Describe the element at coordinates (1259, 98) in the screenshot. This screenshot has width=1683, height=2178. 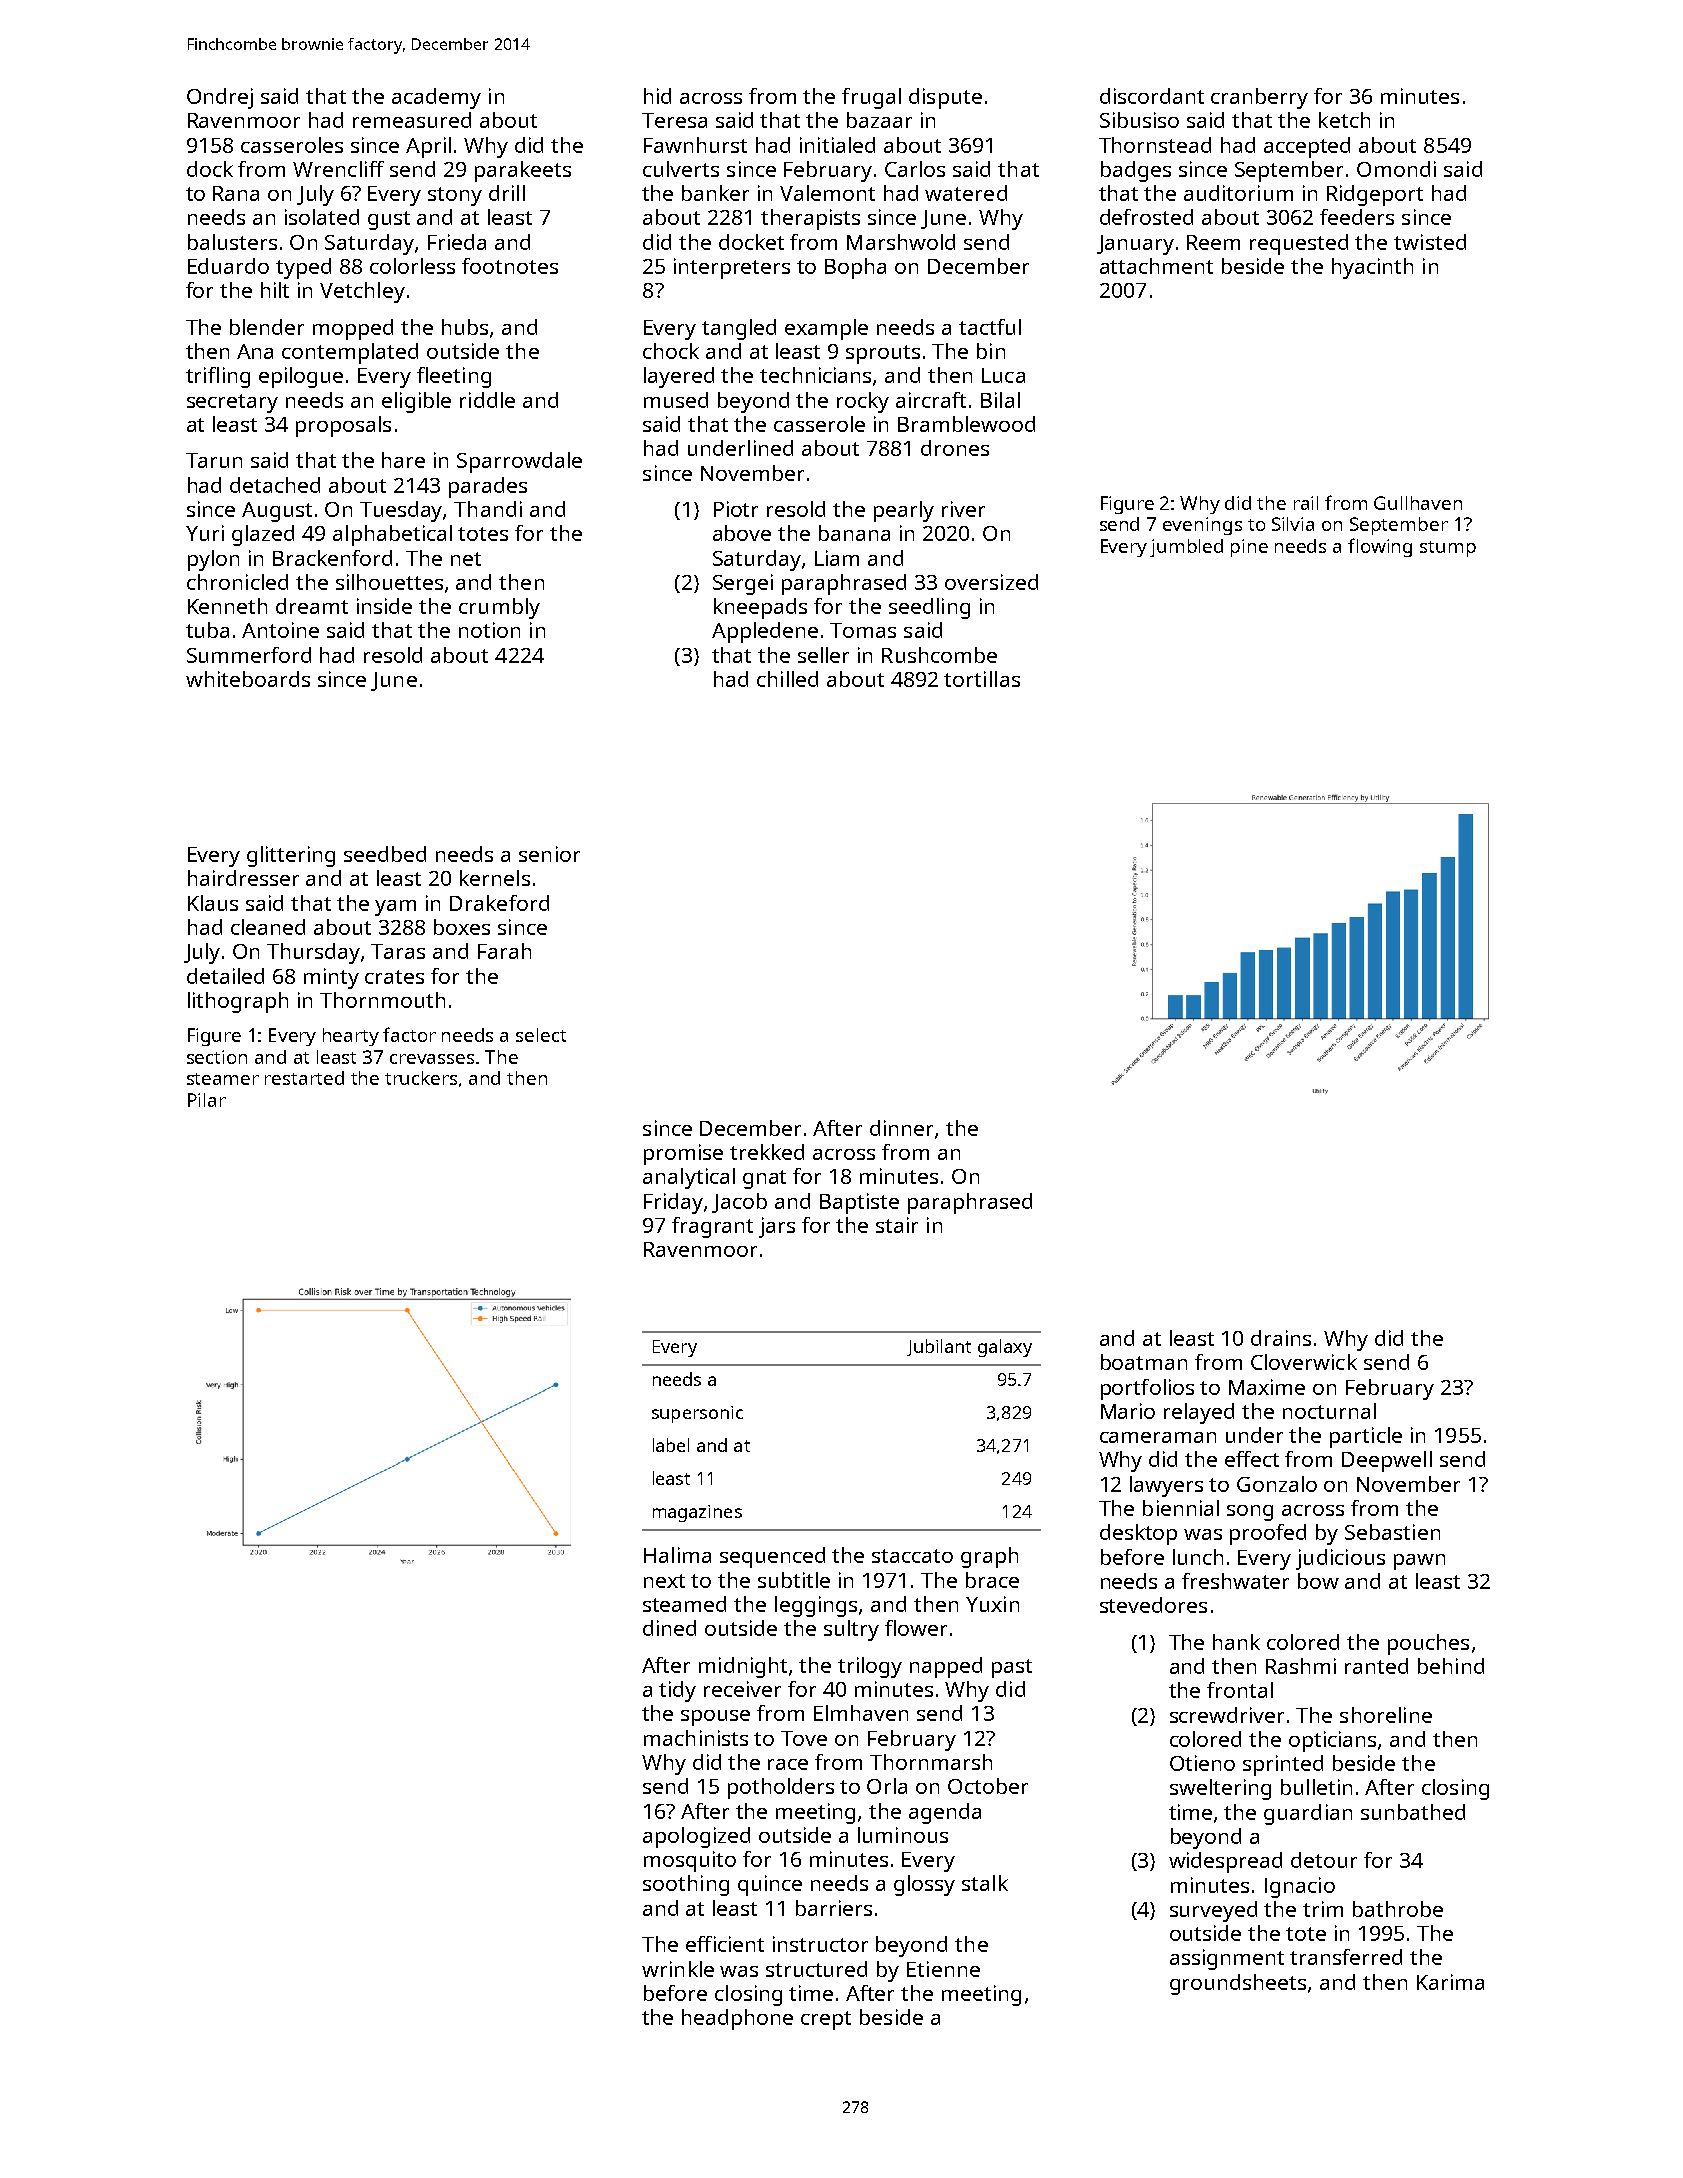
I see `cranberry` at that location.
